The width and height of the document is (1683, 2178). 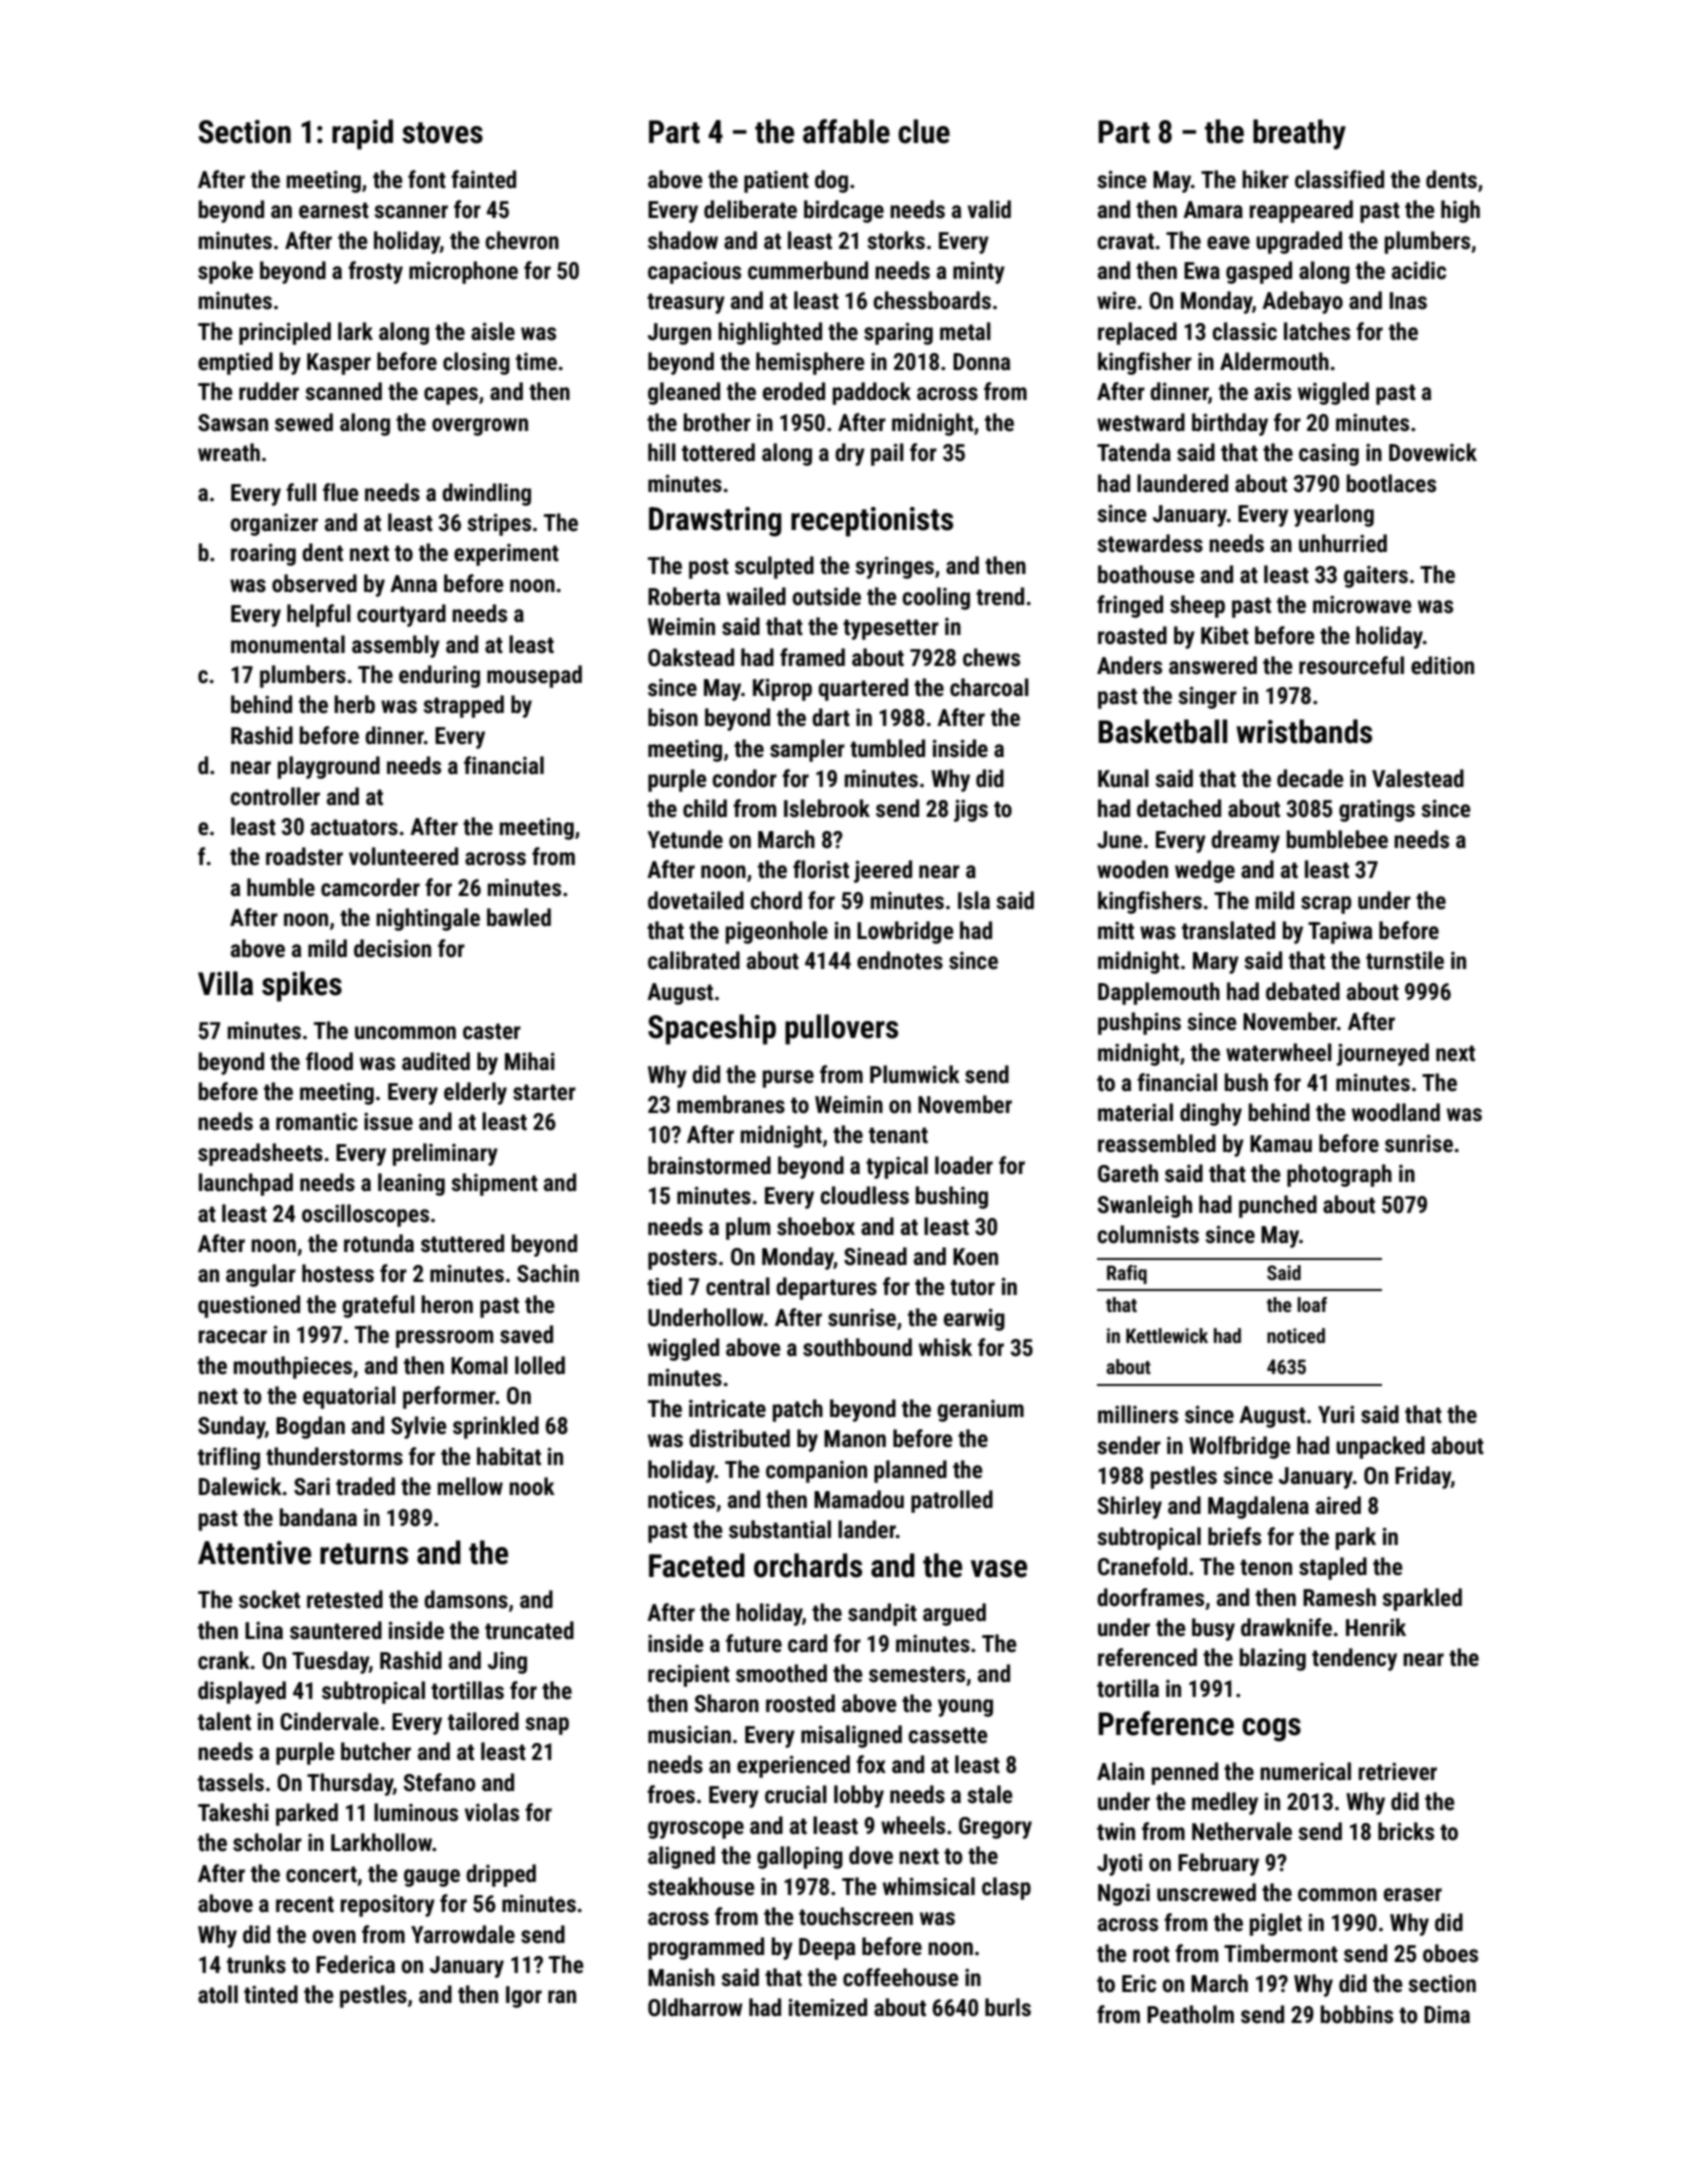 What do you see at coordinates (224, 1660) in the document?
I see `crank` at bounding box center [224, 1660].
